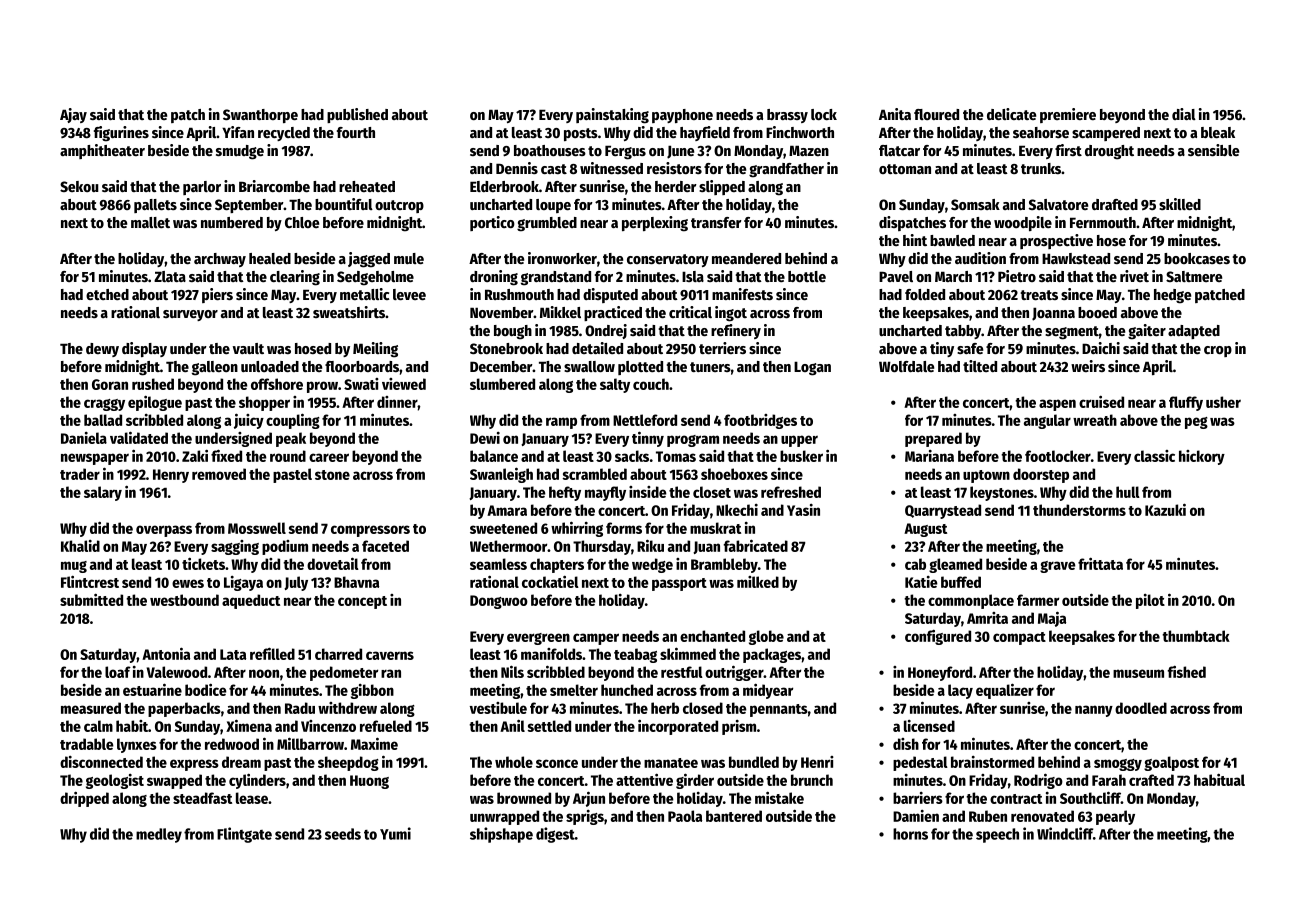  What do you see at coordinates (597, 348) in the document?
I see `detailed` at bounding box center [597, 348].
